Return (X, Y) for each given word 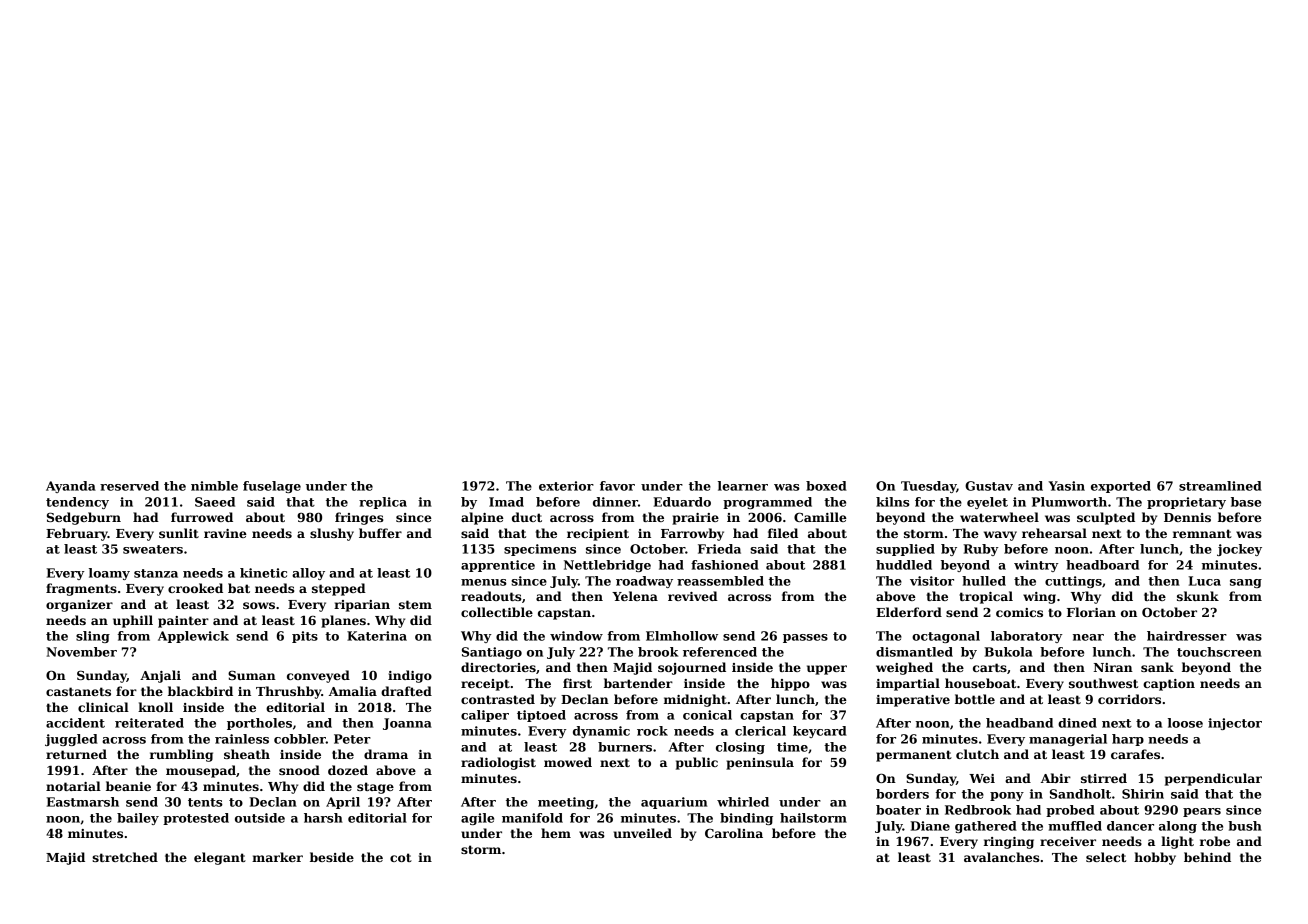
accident (75, 723)
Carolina (734, 833)
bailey (138, 819)
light (1177, 842)
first (577, 683)
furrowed (202, 517)
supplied (905, 550)
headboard (1102, 565)
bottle (975, 699)
